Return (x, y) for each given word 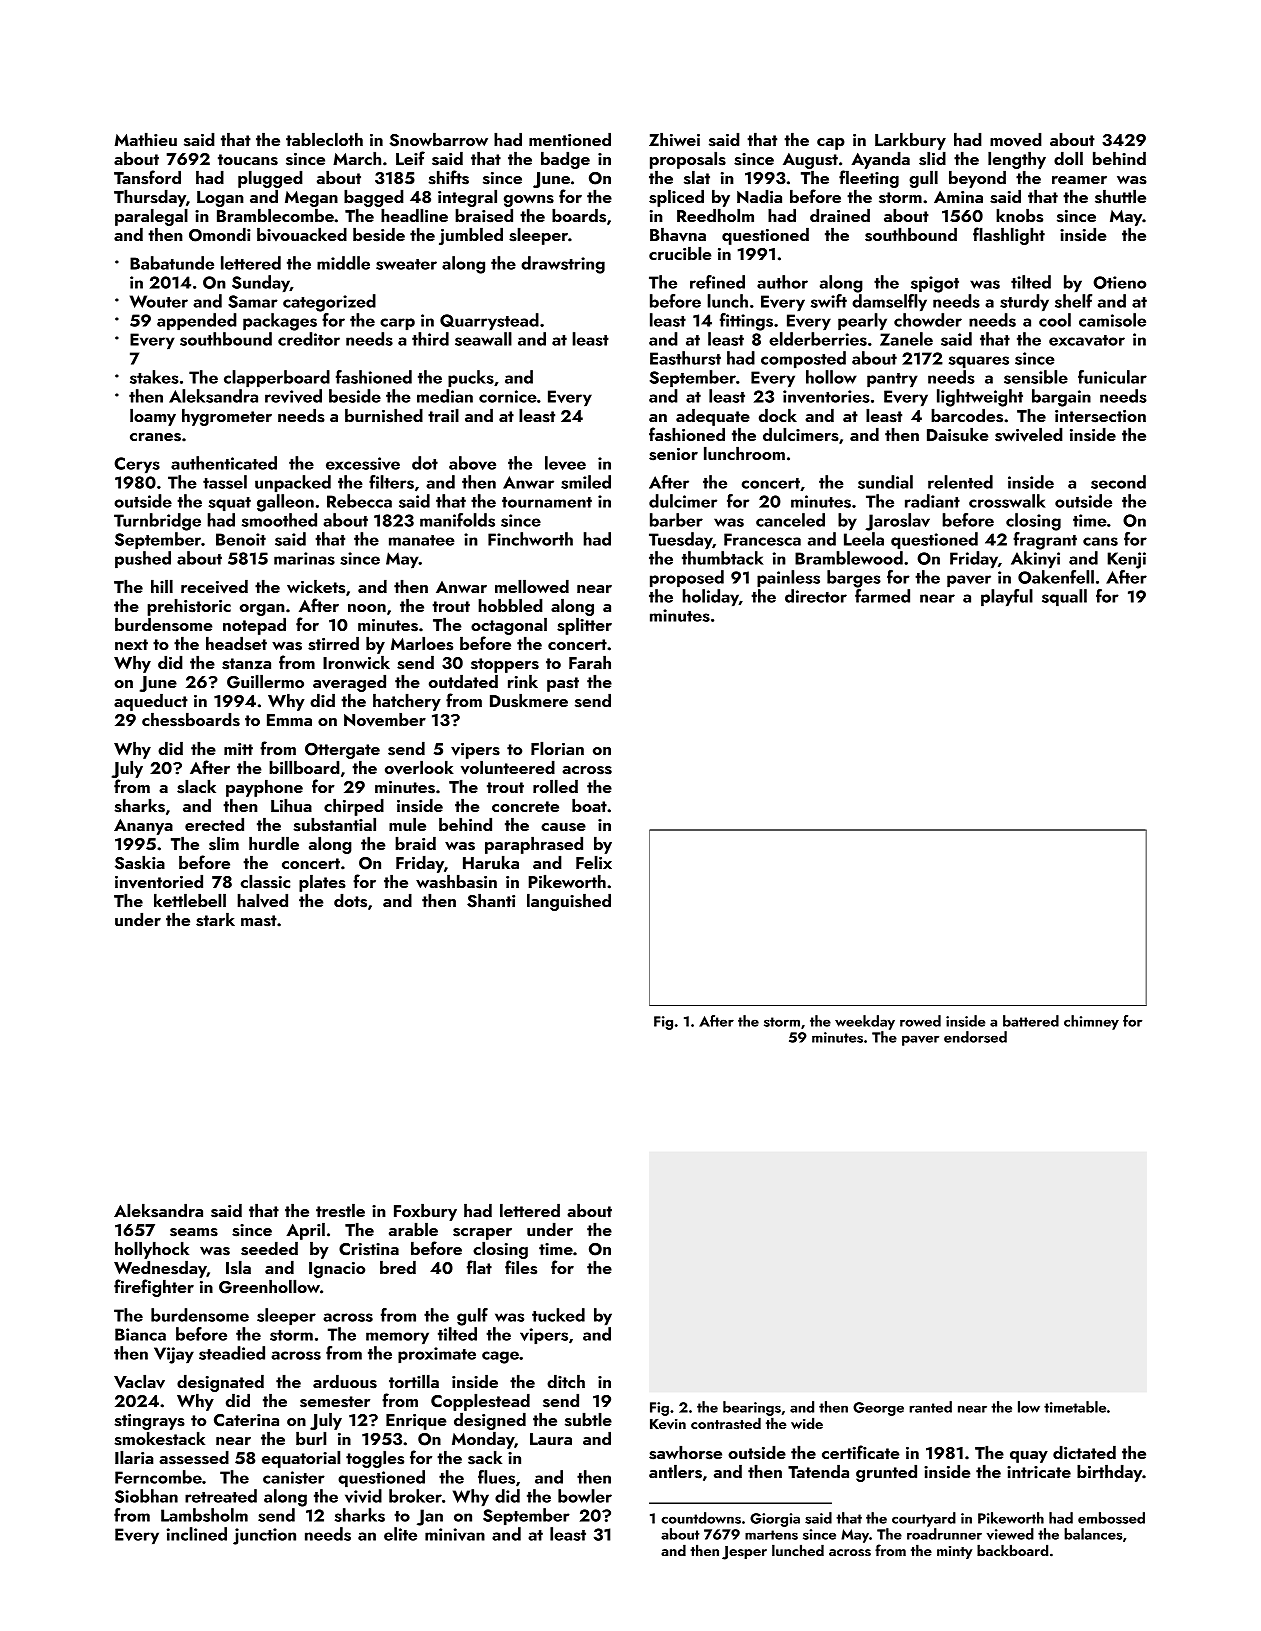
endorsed (975, 1037)
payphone (264, 788)
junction (264, 1536)
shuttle (1120, 196)
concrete (525, 806)
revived (293, 396)
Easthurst (685, 358)
